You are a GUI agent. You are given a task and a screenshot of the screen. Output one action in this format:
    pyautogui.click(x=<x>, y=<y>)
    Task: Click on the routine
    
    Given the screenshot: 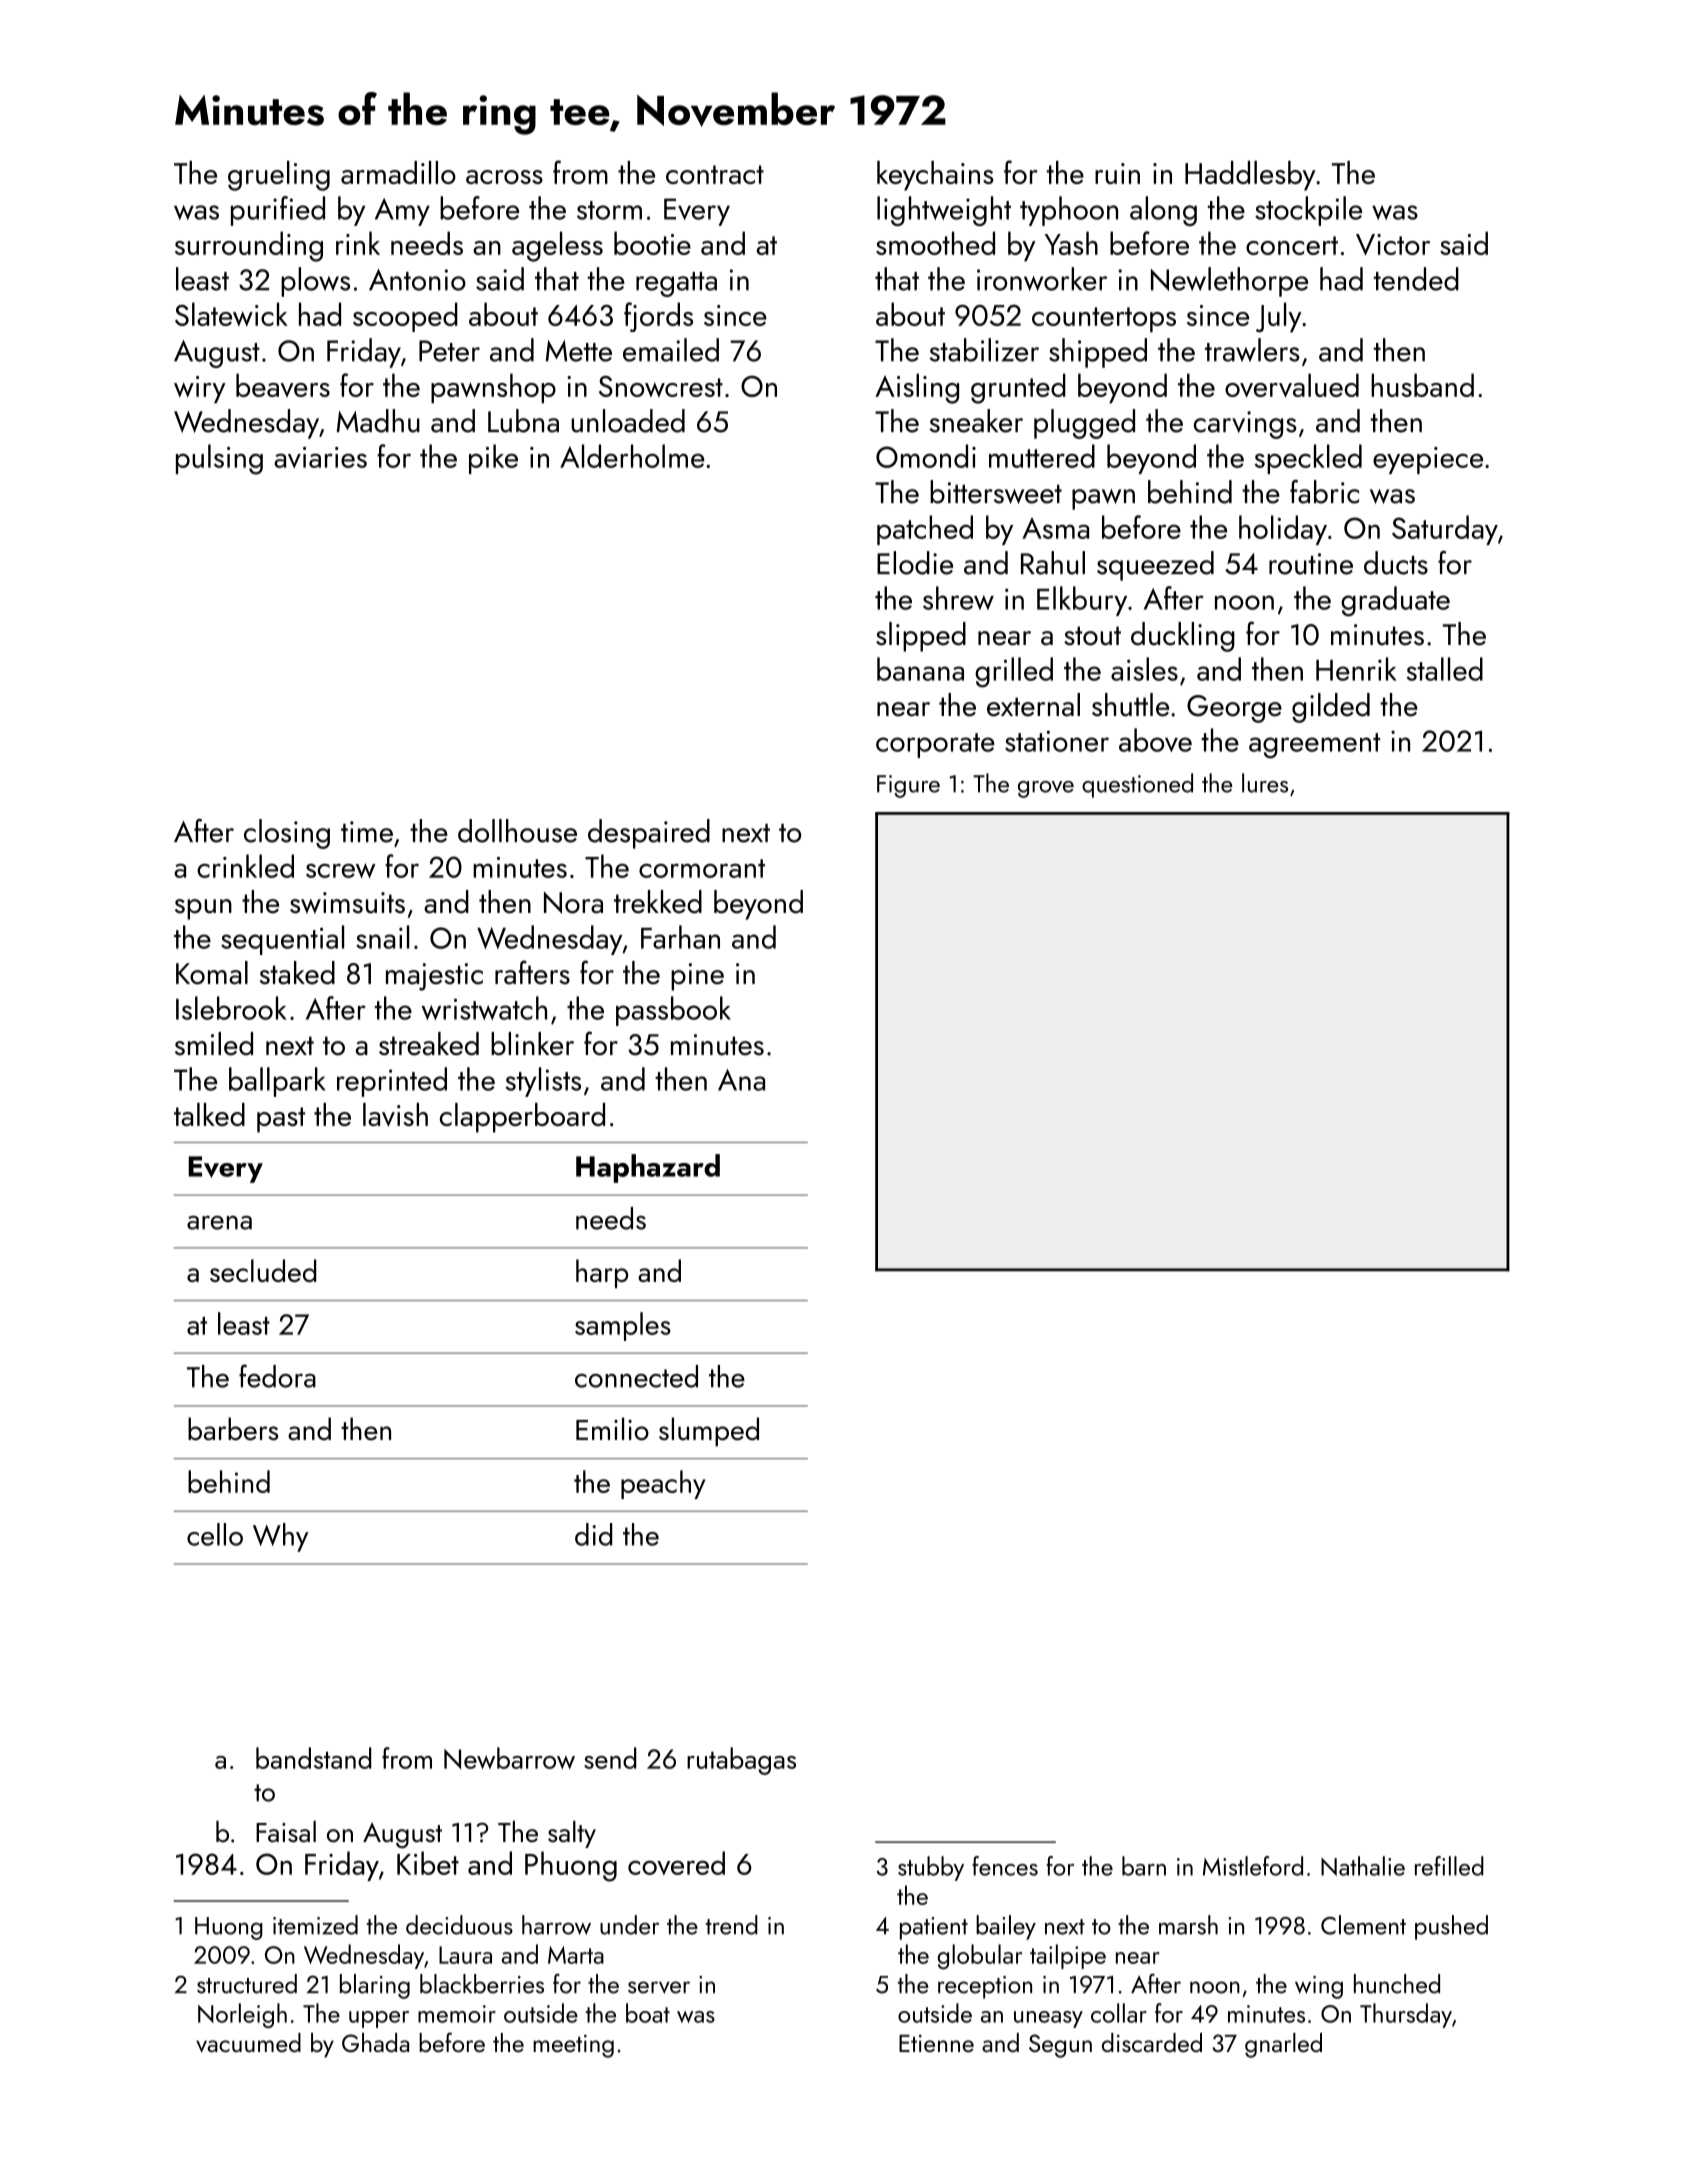 What is the action you would take?
    pyautogui.click(x=1311, y=564)
